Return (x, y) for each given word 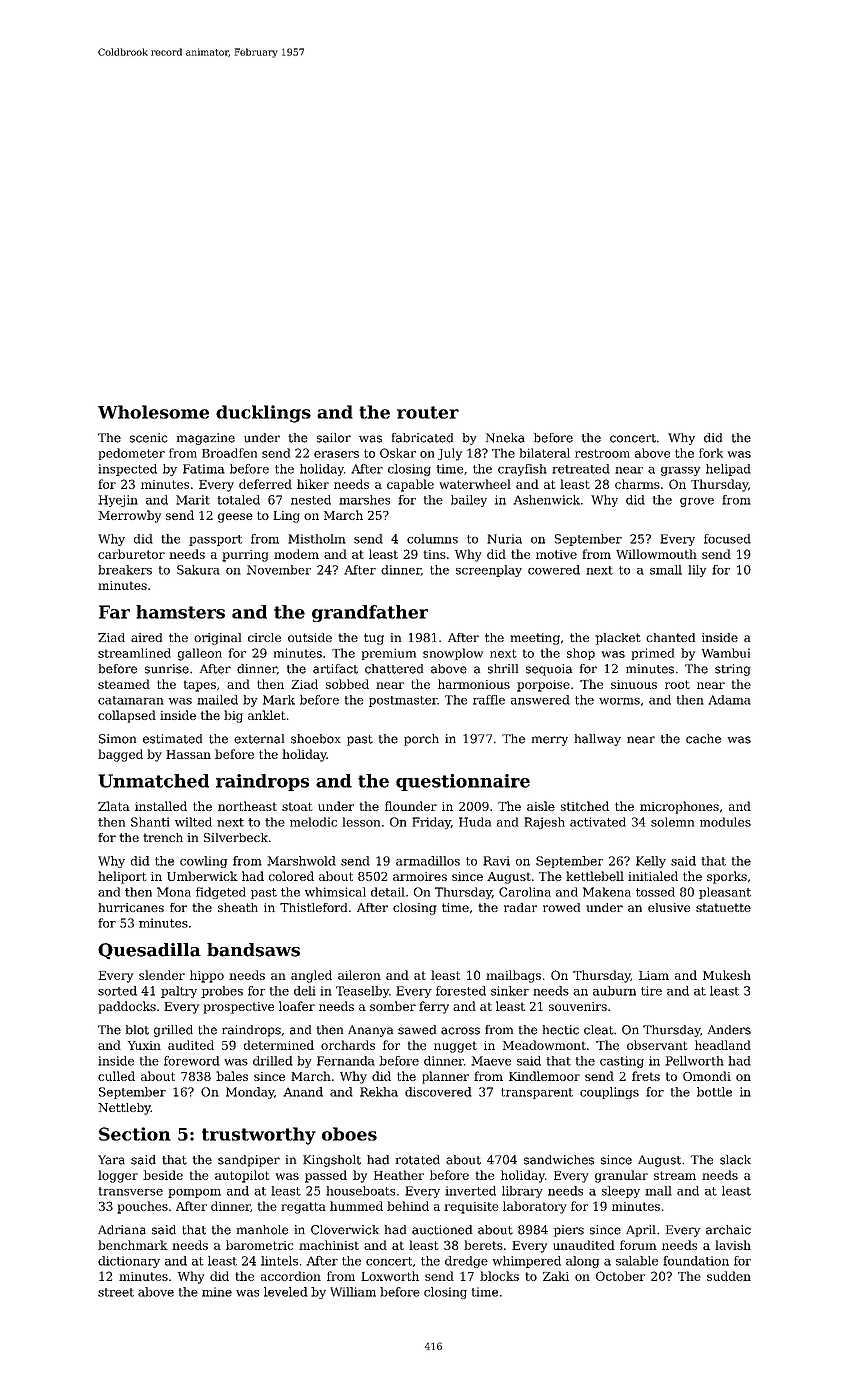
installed (161, 806)
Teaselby (362, 992)
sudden (729, 1276)
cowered (554, 570)
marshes (364, 500)
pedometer (132, 454)
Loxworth (390, 1276)
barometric (259, 1245)
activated (598, 822)
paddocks (127, 1007)
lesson (361, 822)
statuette (723, 907)
